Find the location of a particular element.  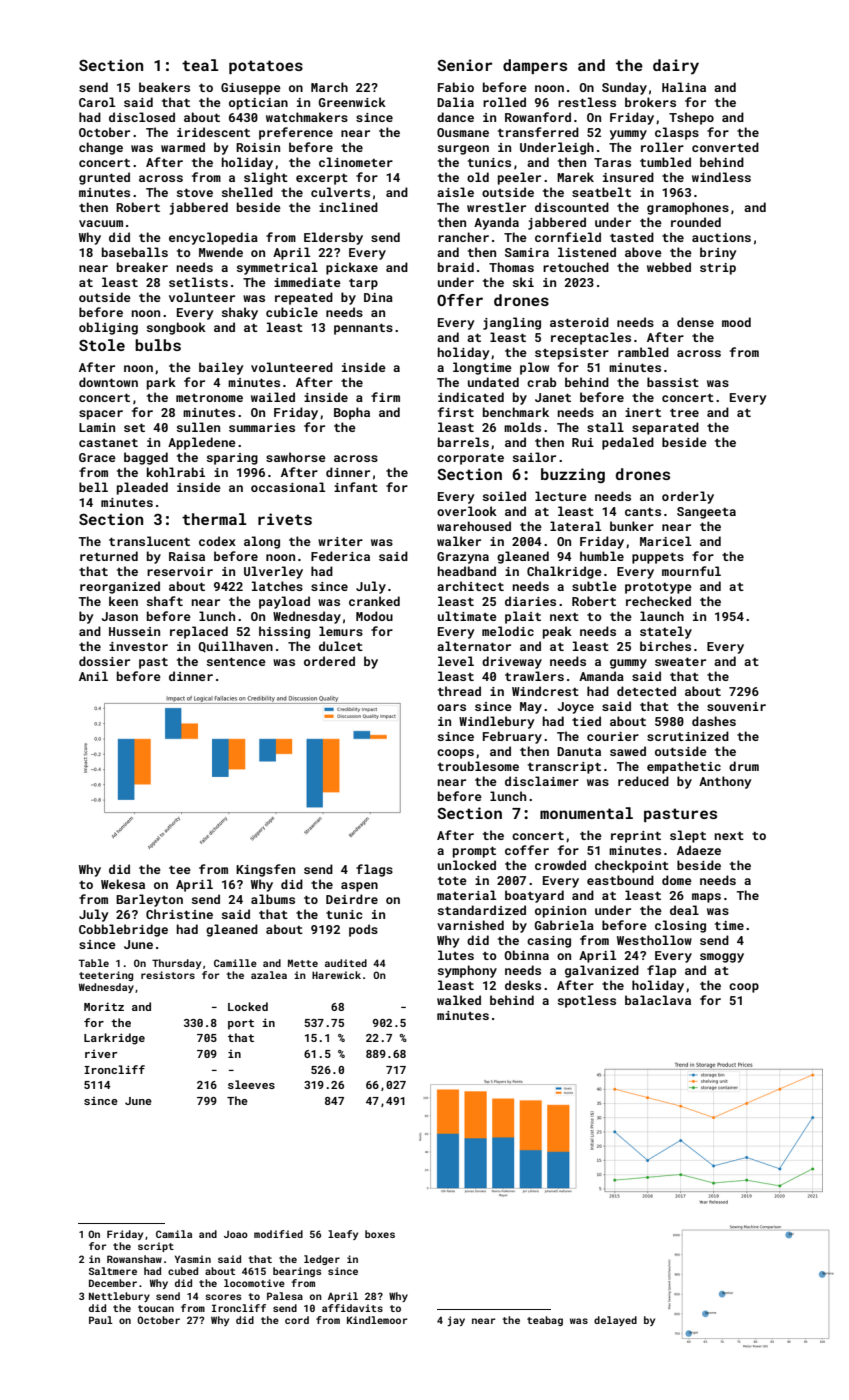

beakers is located at coordinates (164, 87).
